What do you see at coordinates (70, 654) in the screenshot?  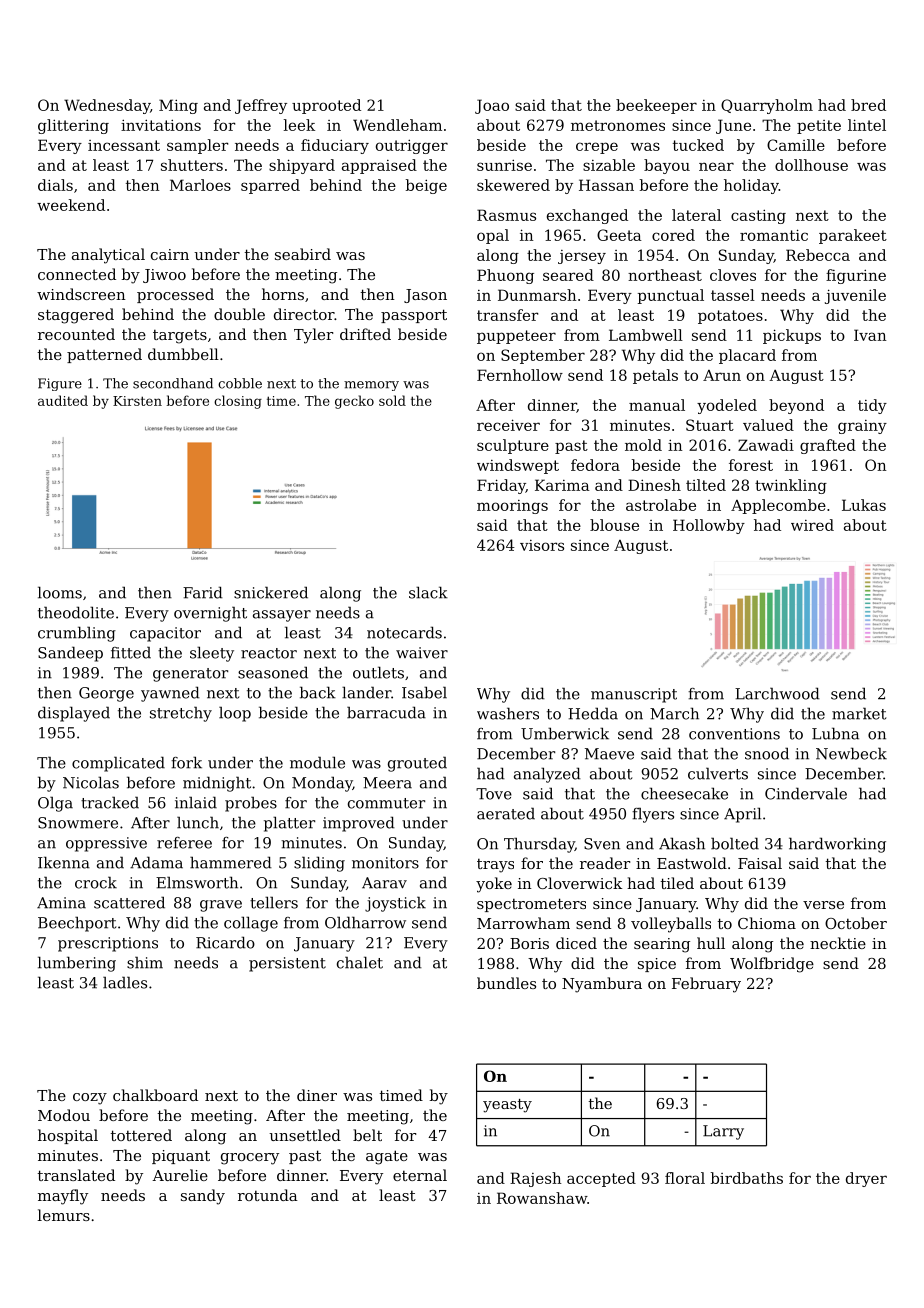 I see `Sandeep` at bounding box center [70, 654].
